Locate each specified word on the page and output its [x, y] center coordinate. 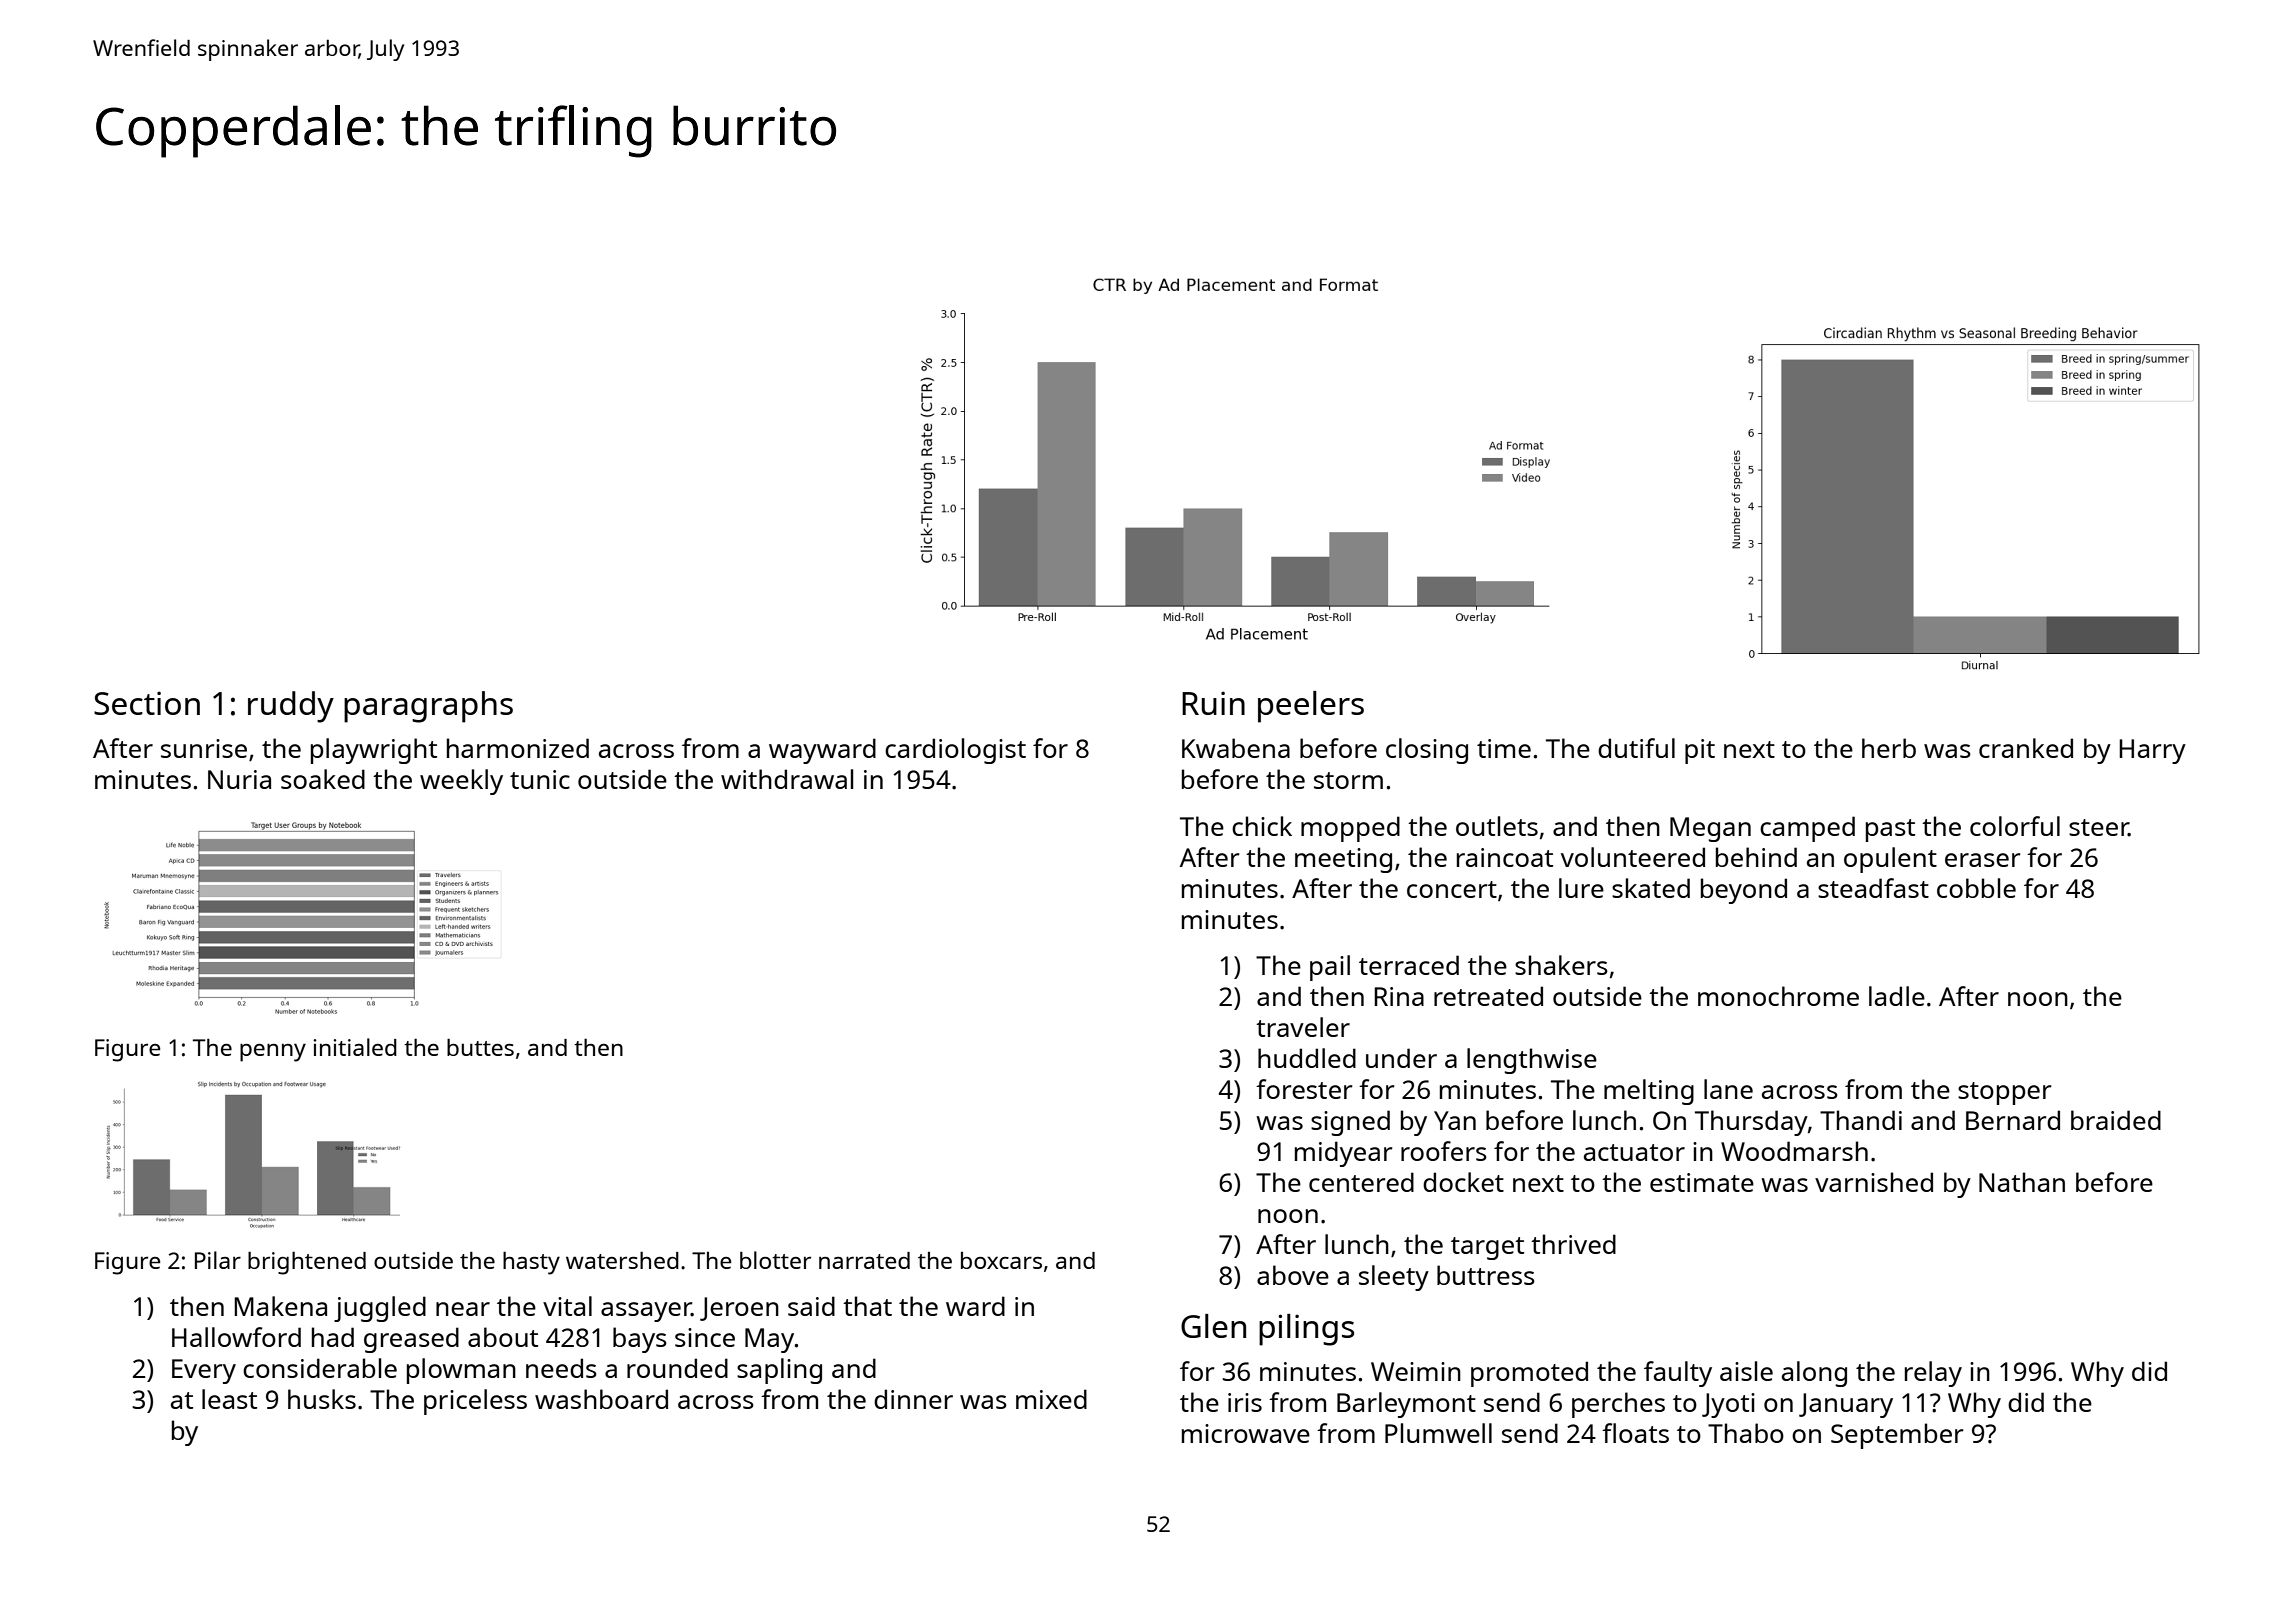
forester [1304, 1089]
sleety [1394, 1278]
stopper [2004, 1093]
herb [1889, 748]
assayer [646, 1312]
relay [1933, 1374]
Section [147, 703]
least [229, 1399]
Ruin [1213, 703]
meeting [1343, 860]
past [1890, 830]
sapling [779, 1371]
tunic [540, 779]
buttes [480, 1047]
